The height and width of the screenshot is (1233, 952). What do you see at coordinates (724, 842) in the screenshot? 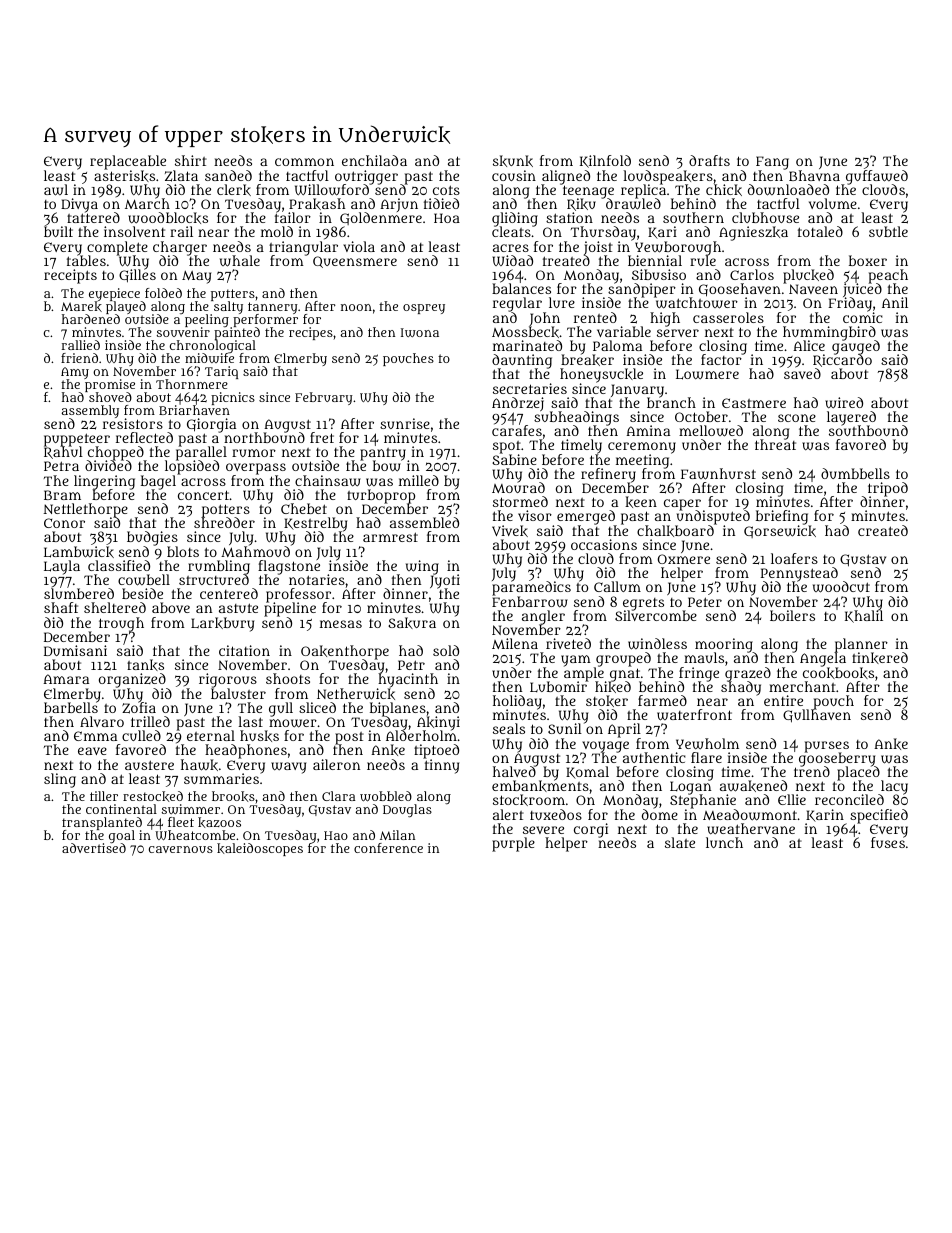
I see `lunch` at bounding box center [724, 842].
